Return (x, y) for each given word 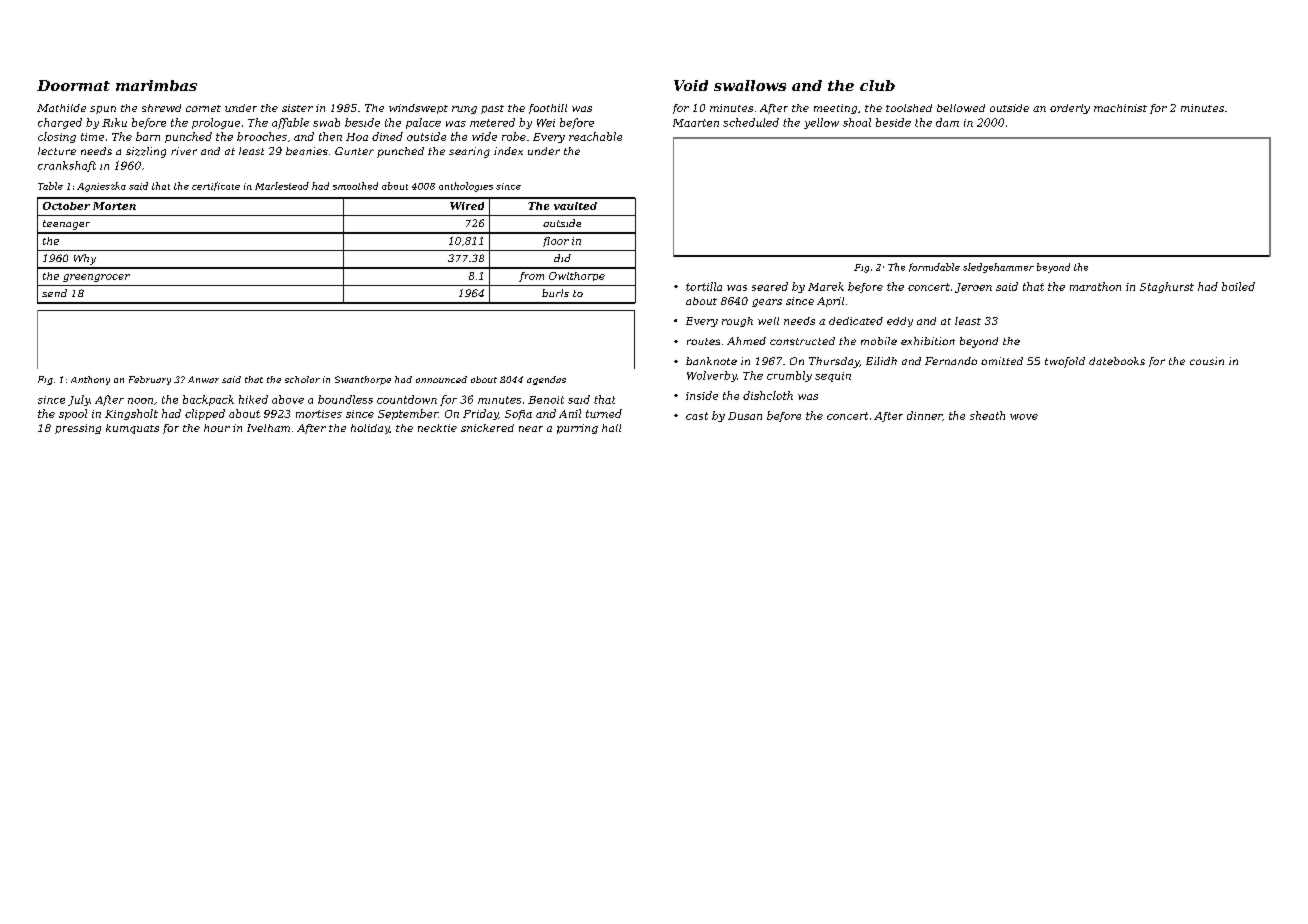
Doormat (73, 85)
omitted (1002, 361)
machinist (1120, 108)
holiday (370, 429)
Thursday (834, 362)
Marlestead (282, 186)
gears (767, 303)
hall (611, 428)
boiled (1238, 286)
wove (1024, 417)
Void (691, 85)
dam (947, 122)
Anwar (203, 379)
